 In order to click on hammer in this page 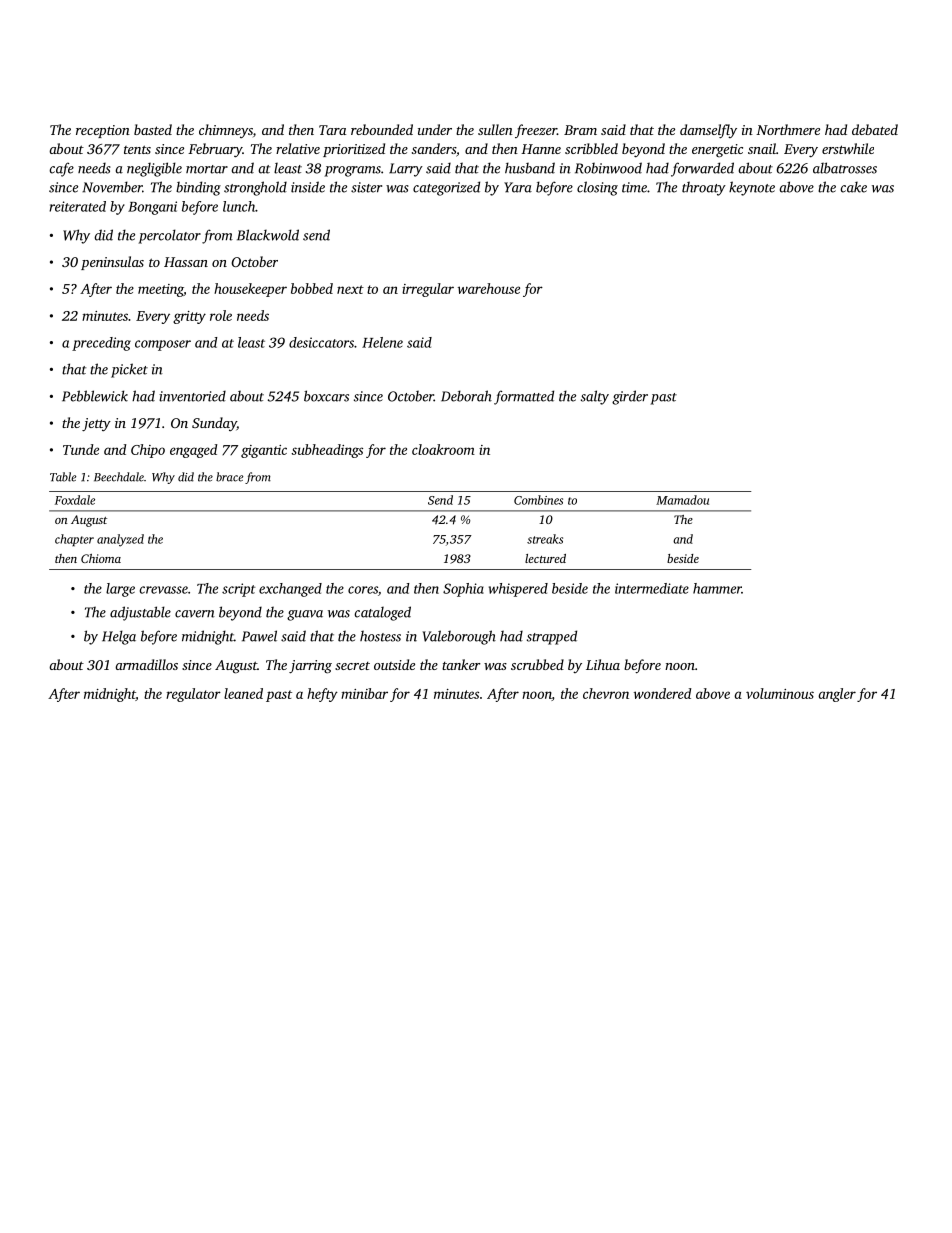, I will do `click(717, 588)`.
